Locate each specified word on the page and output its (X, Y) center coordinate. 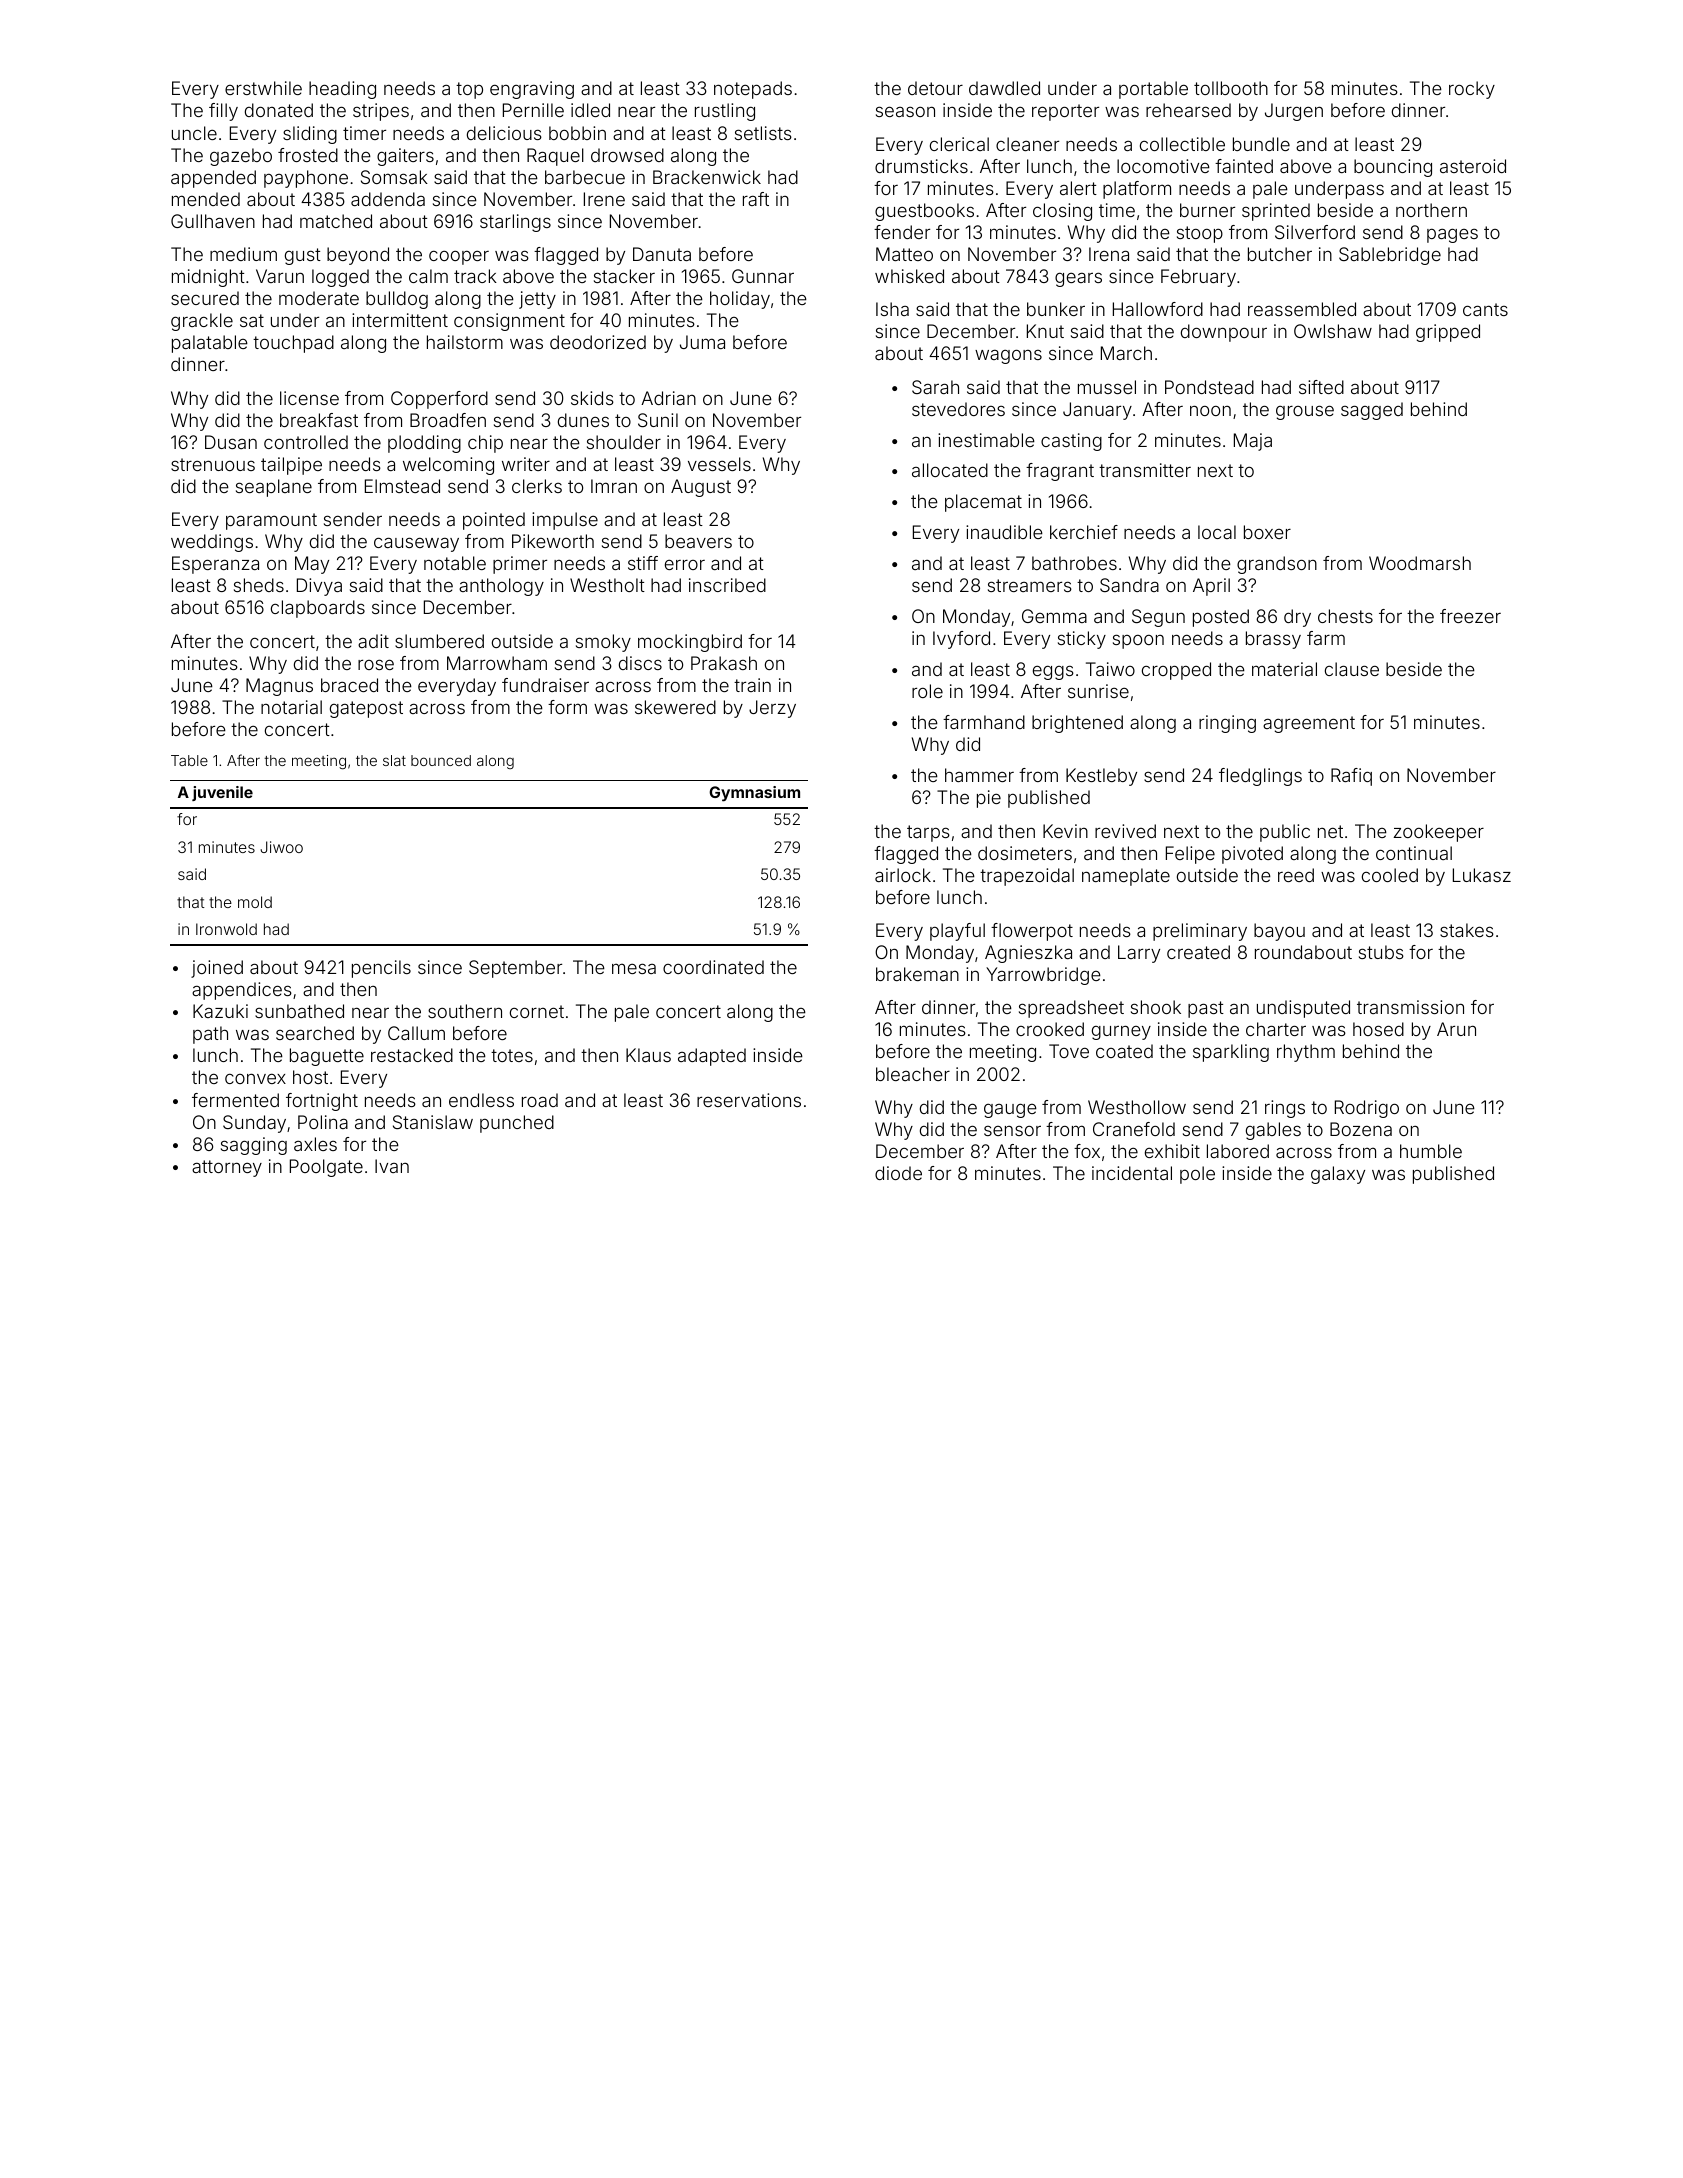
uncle (194, 133)
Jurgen (1294, 112)
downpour (1224, 333)
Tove (1069, 1051)
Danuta (662, 254)
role (927, 691)
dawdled (1004, 88)
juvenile (222, 793)
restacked (412, 1055)
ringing (1227, 724)
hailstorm (465, 342)
